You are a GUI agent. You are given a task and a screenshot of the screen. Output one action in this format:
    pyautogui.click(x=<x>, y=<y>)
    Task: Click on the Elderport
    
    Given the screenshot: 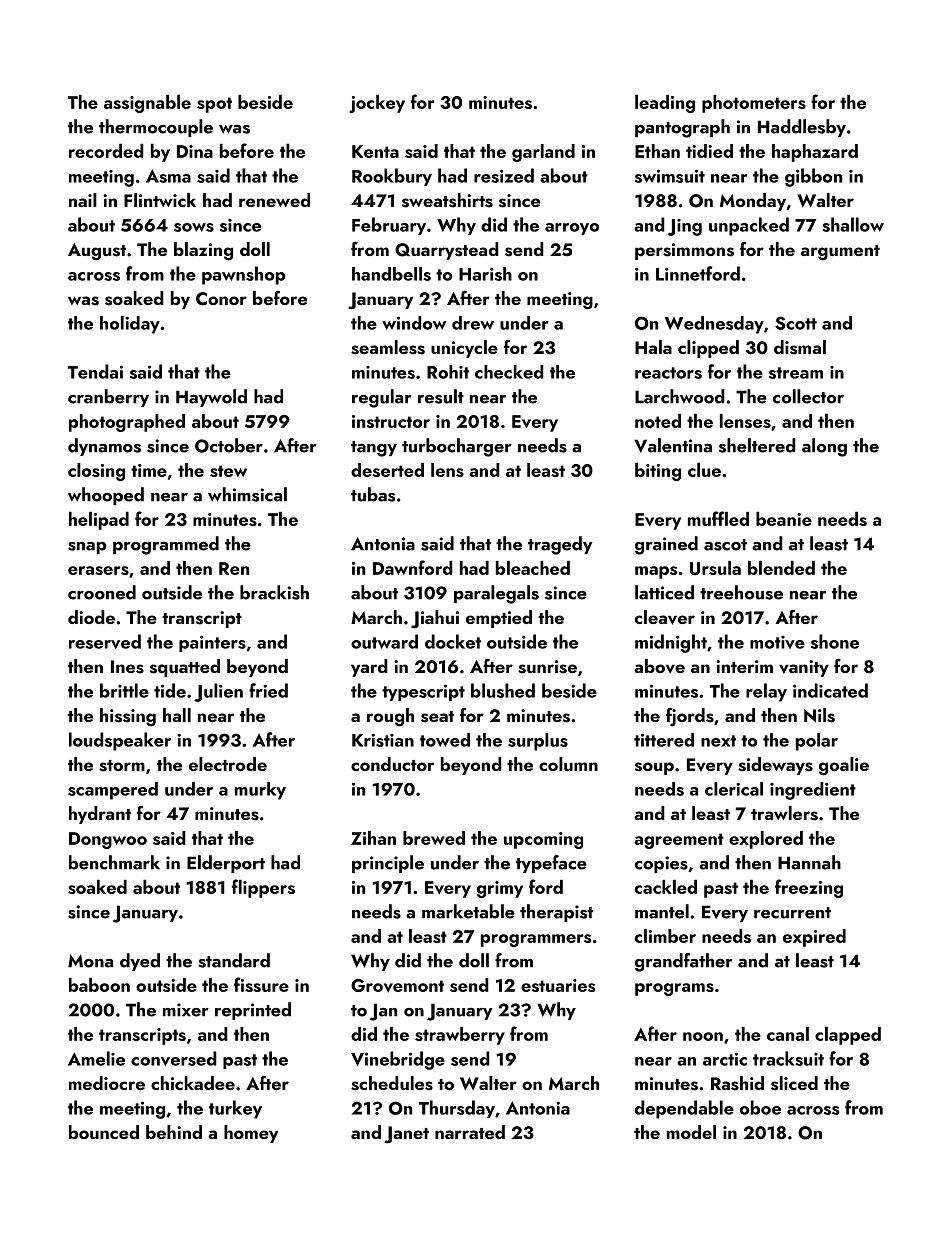 What is the action you would take?
    pyautogui.click(x=226, y=864)
